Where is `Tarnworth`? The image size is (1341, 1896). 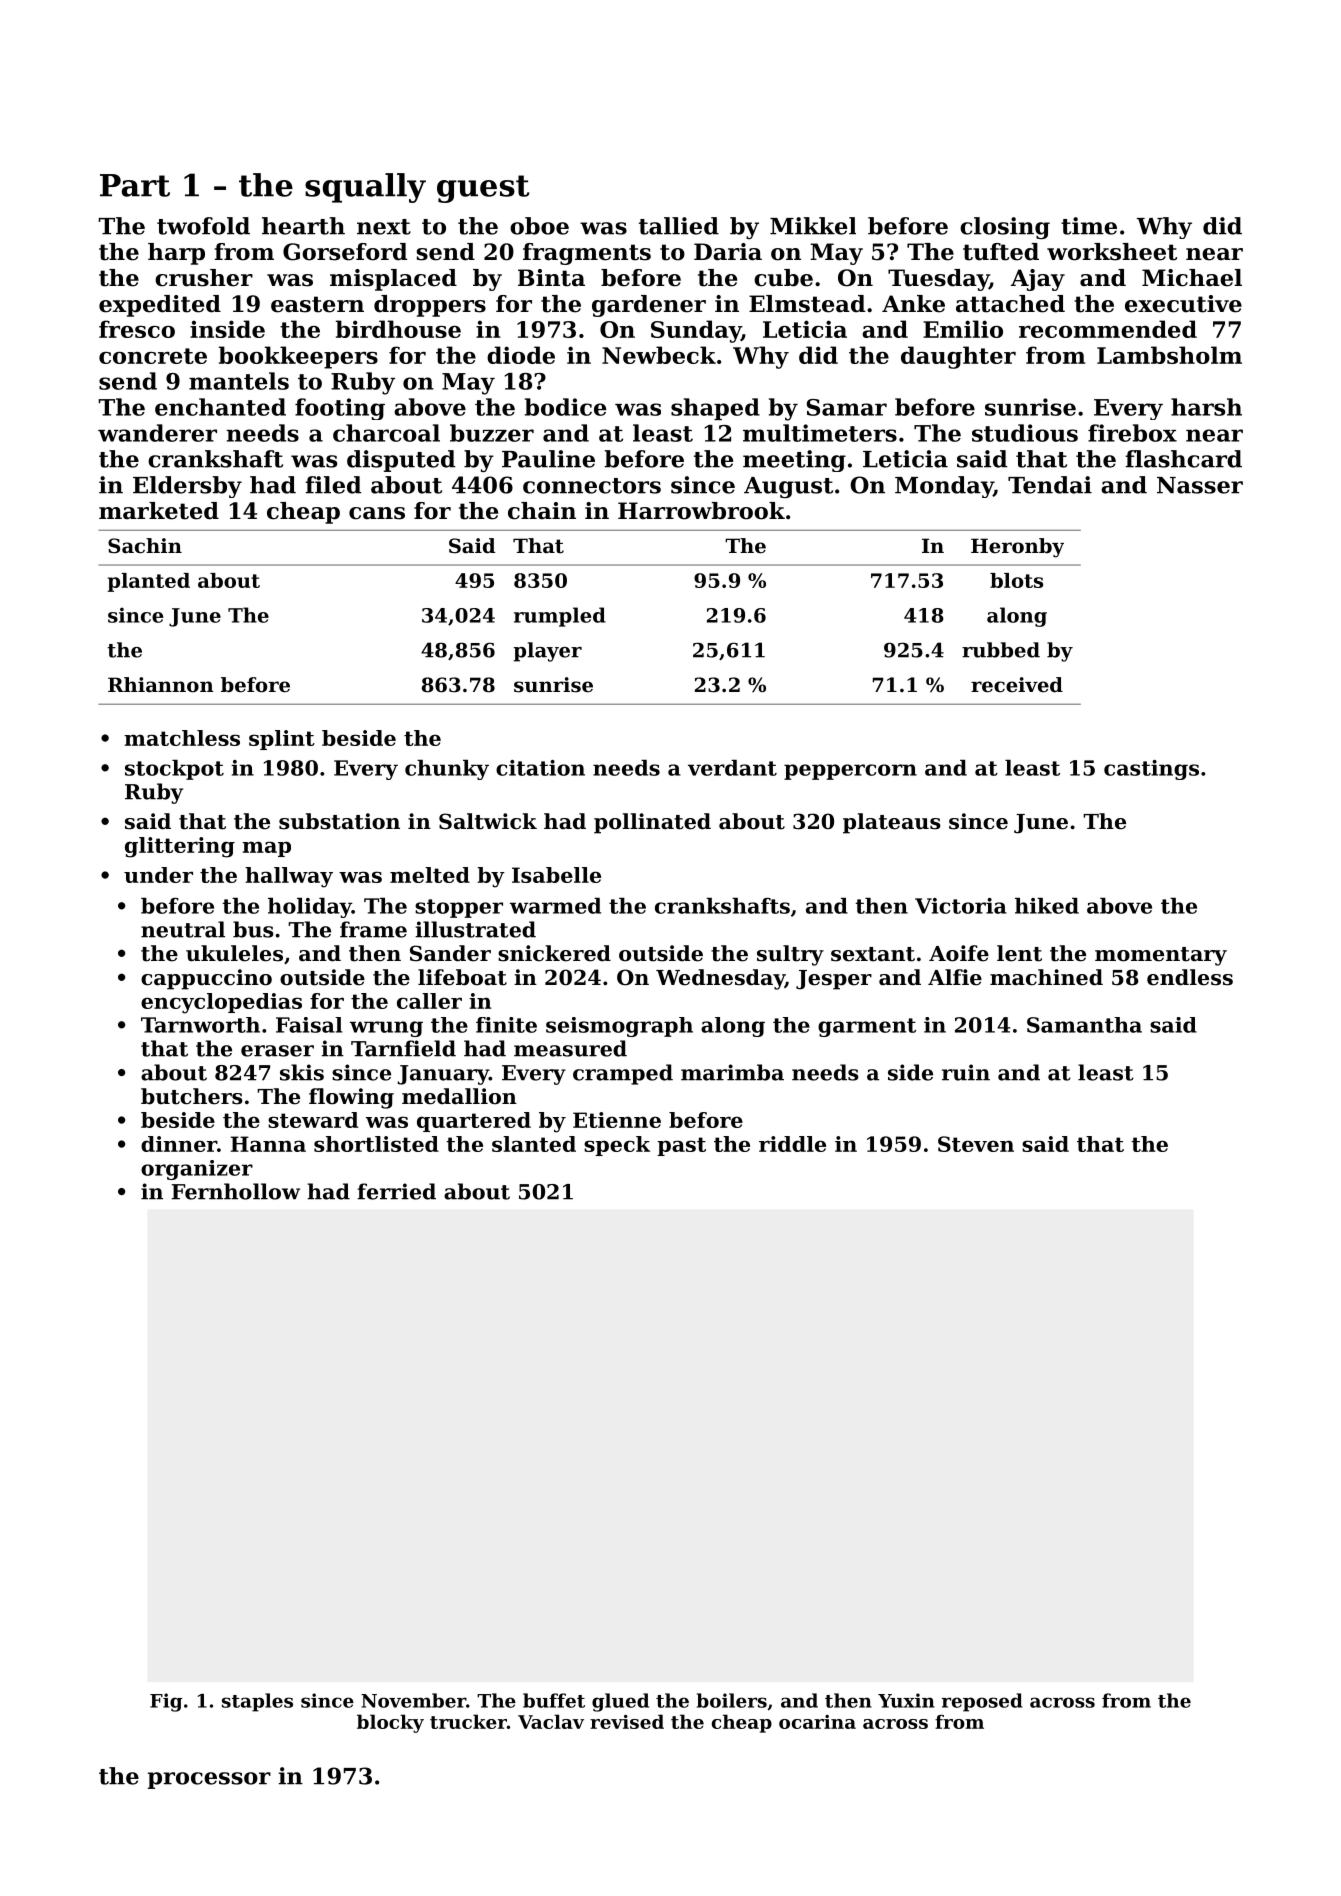 Tarnworth is located at coordinates (200, 1025).
